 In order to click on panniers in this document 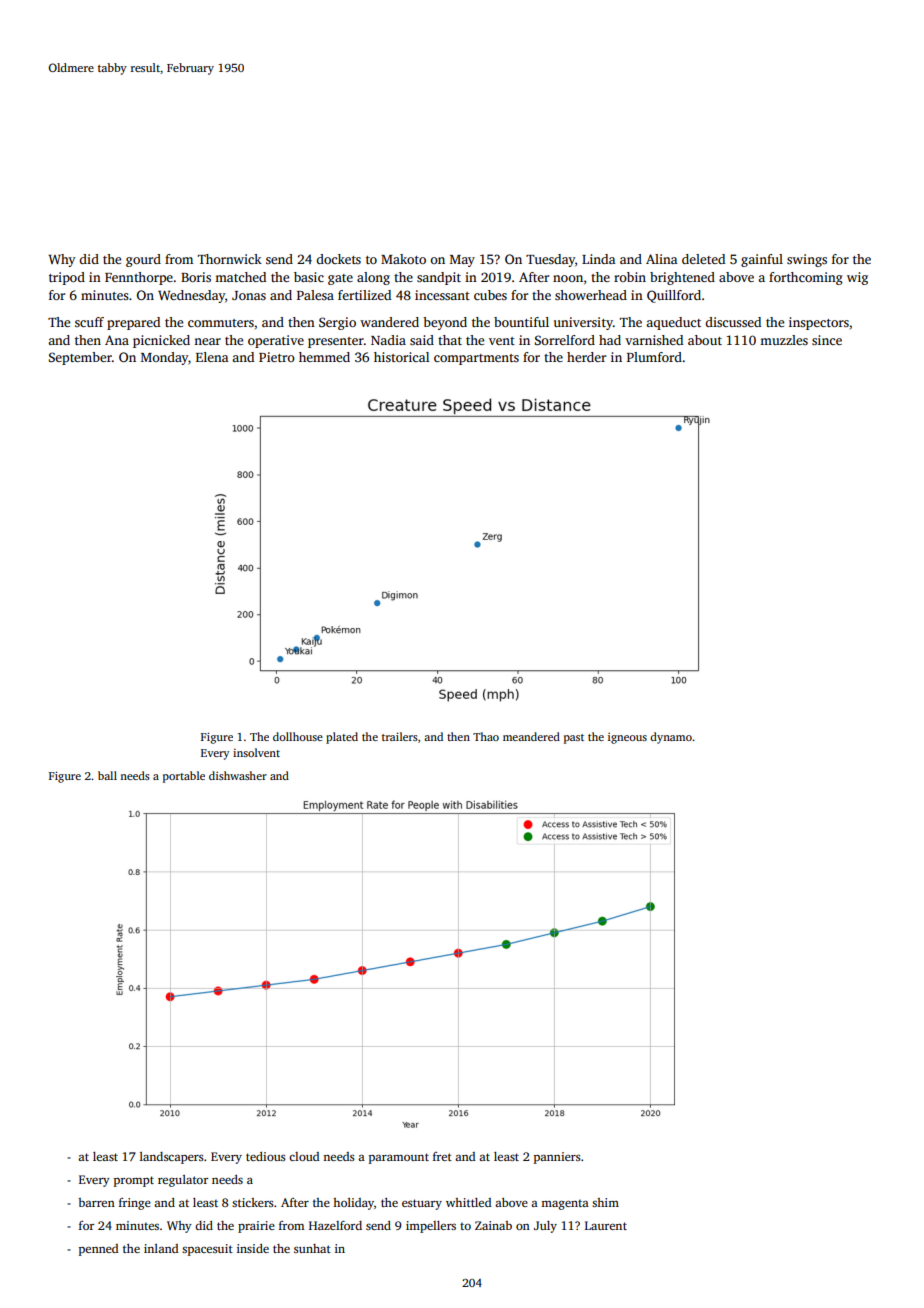, I will do `click(557, 1158)`.
